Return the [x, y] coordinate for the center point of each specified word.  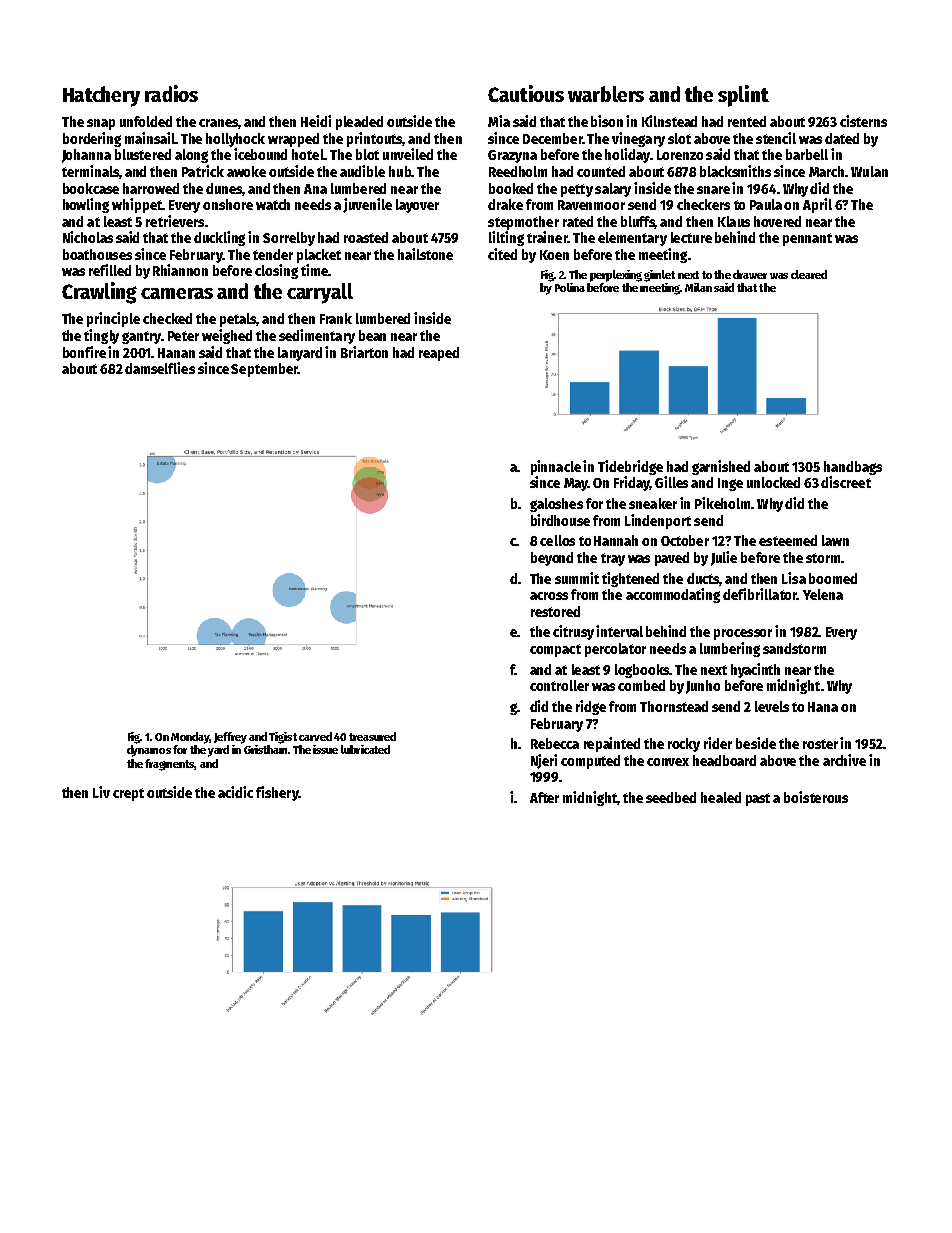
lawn [835, 540]
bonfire [84, 352]
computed [590, 762]
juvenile [367, 205]
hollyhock [235, 140]
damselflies [160, 368]
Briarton [364, 352]
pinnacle [556, 467]
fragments [170, 765]
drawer [750, 274]
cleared [809, 274]
